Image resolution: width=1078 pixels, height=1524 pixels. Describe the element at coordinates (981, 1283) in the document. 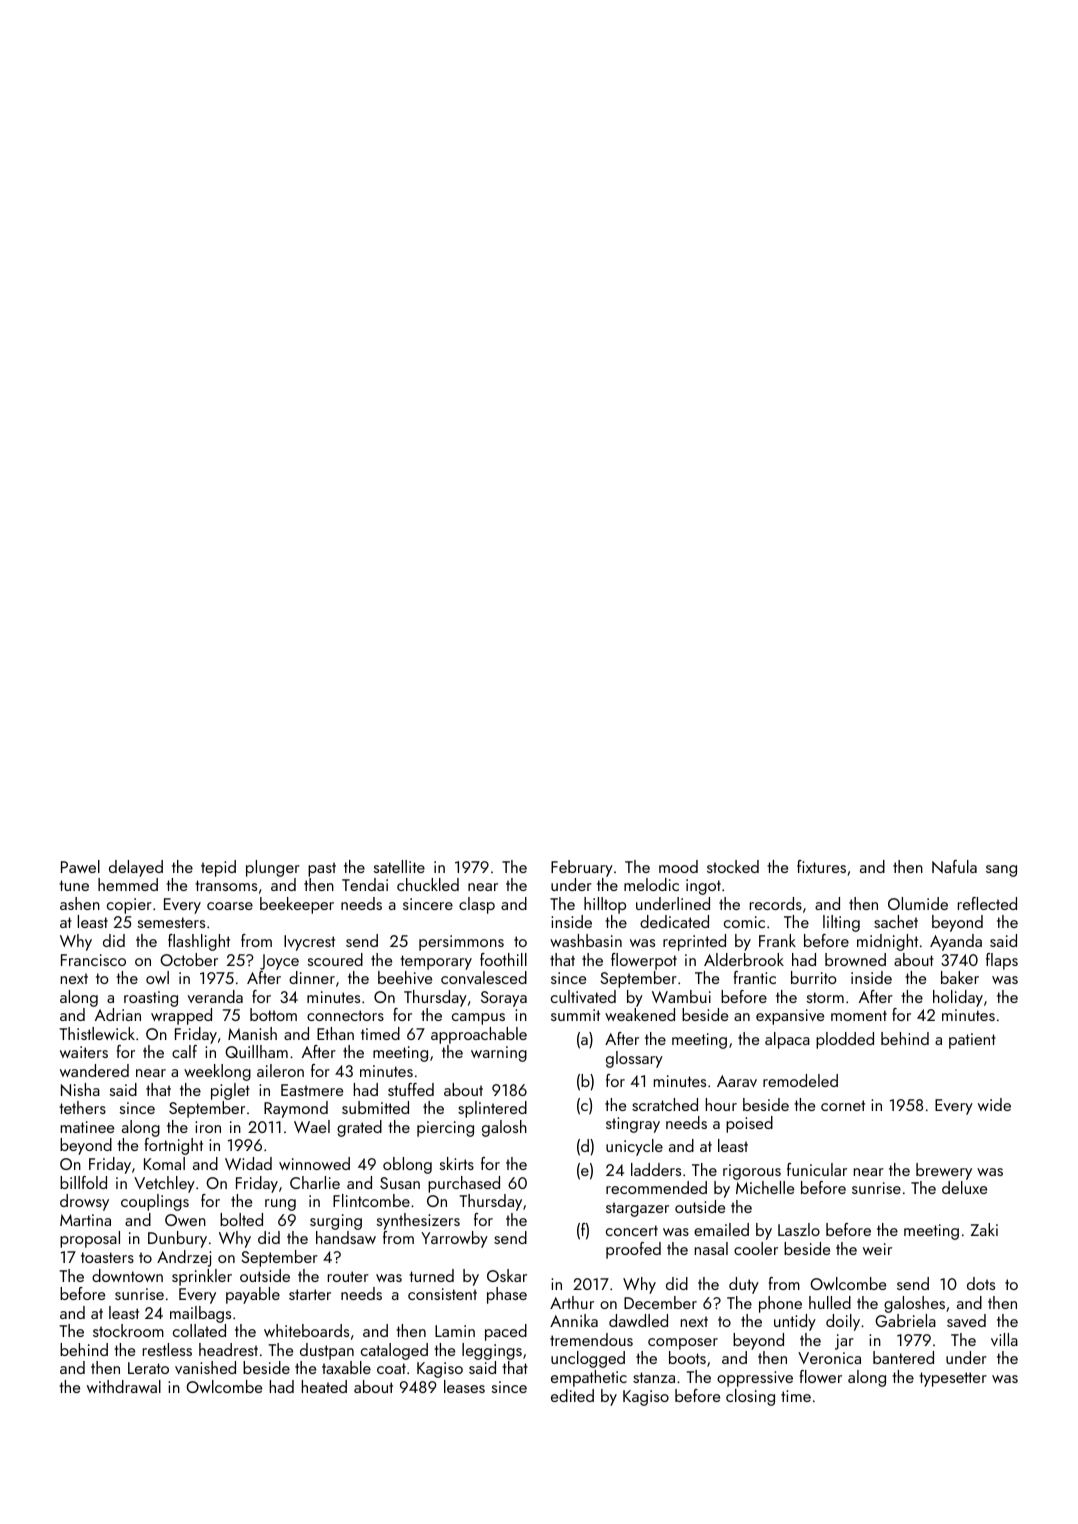

I see `dots` at that location.
